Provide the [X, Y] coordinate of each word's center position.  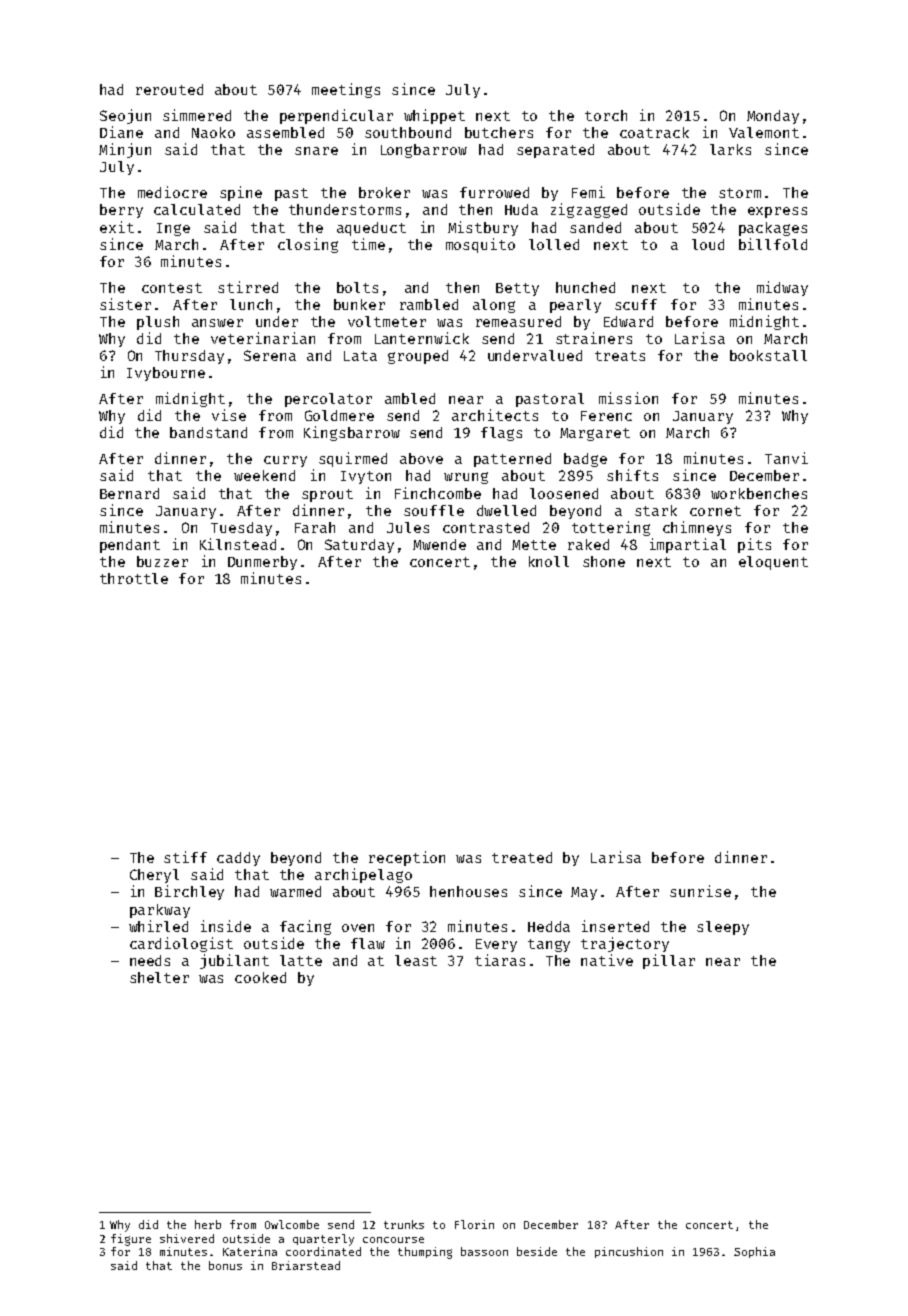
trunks [404, 1224]
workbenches [759, 493]
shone [604, 561]
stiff [185, 857]
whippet [434, 116]
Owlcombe [292, 1224]
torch [606, 115]
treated [522, 857]
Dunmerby [262, 563]
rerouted [169, 89]
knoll [549, 561]
